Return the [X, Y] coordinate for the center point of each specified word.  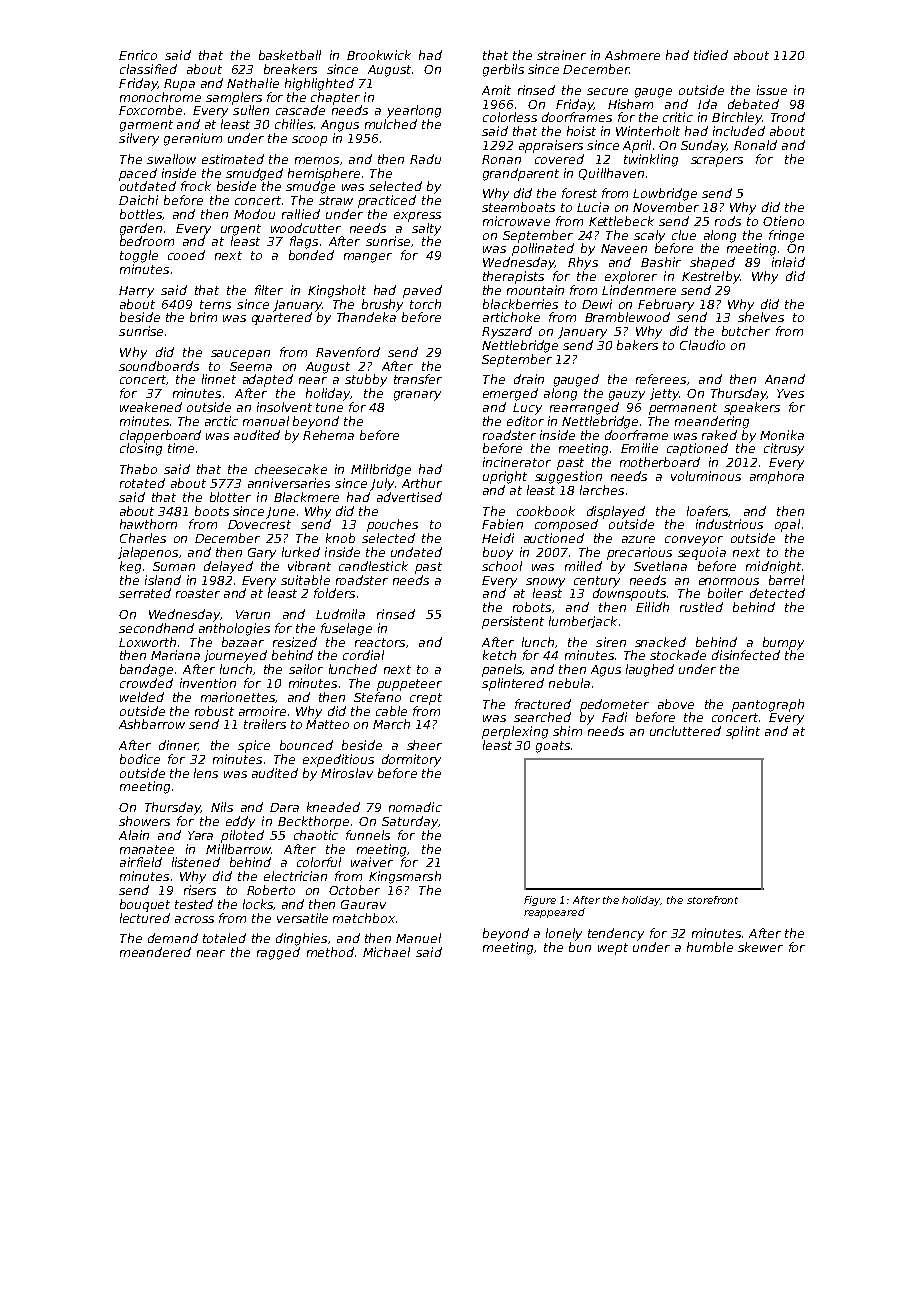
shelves [761, 317]
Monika [782, 435]
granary [417, 396]
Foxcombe [150, 110]
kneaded [333, 807]
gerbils [503, 70]
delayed [228, 567]
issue [772, 90]
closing [141, 449]
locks [258, 904]
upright [505, 477]
